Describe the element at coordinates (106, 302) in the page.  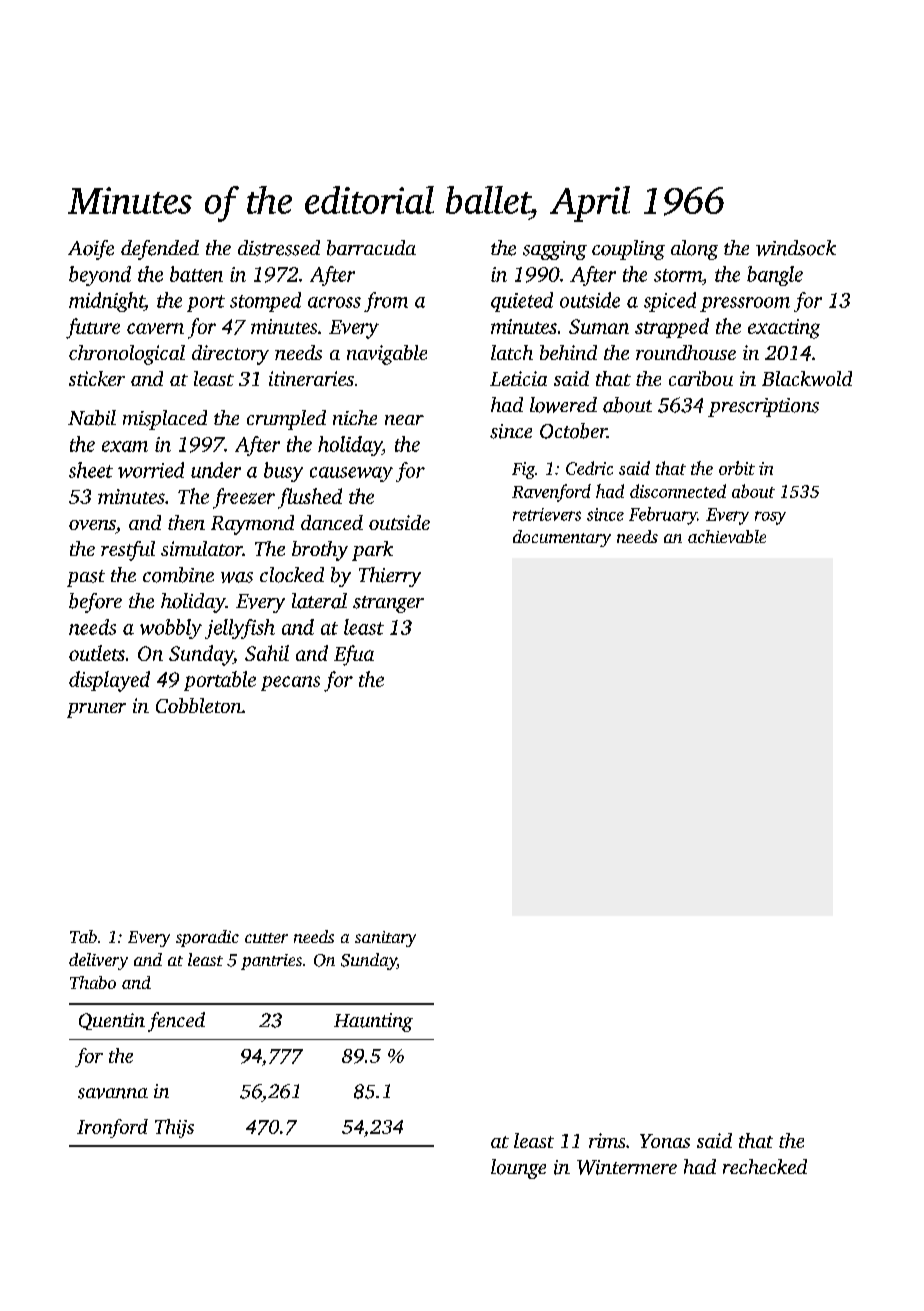
I see `midnight` at that location.
